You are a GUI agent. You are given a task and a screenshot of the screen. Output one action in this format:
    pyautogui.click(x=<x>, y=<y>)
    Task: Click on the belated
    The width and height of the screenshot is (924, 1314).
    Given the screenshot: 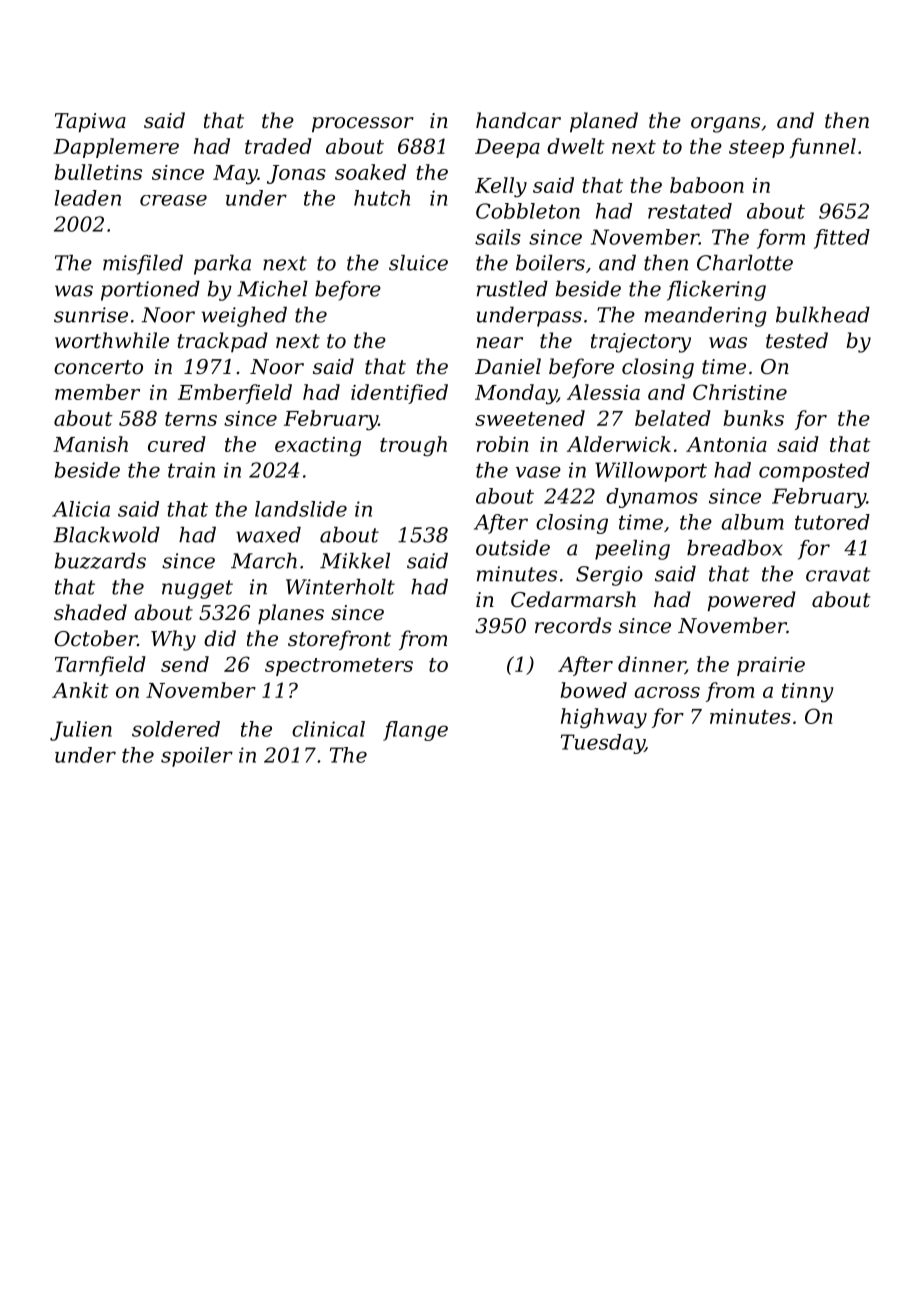 What is the action you would take?
    pyautogui.click(x=673, y=418)
